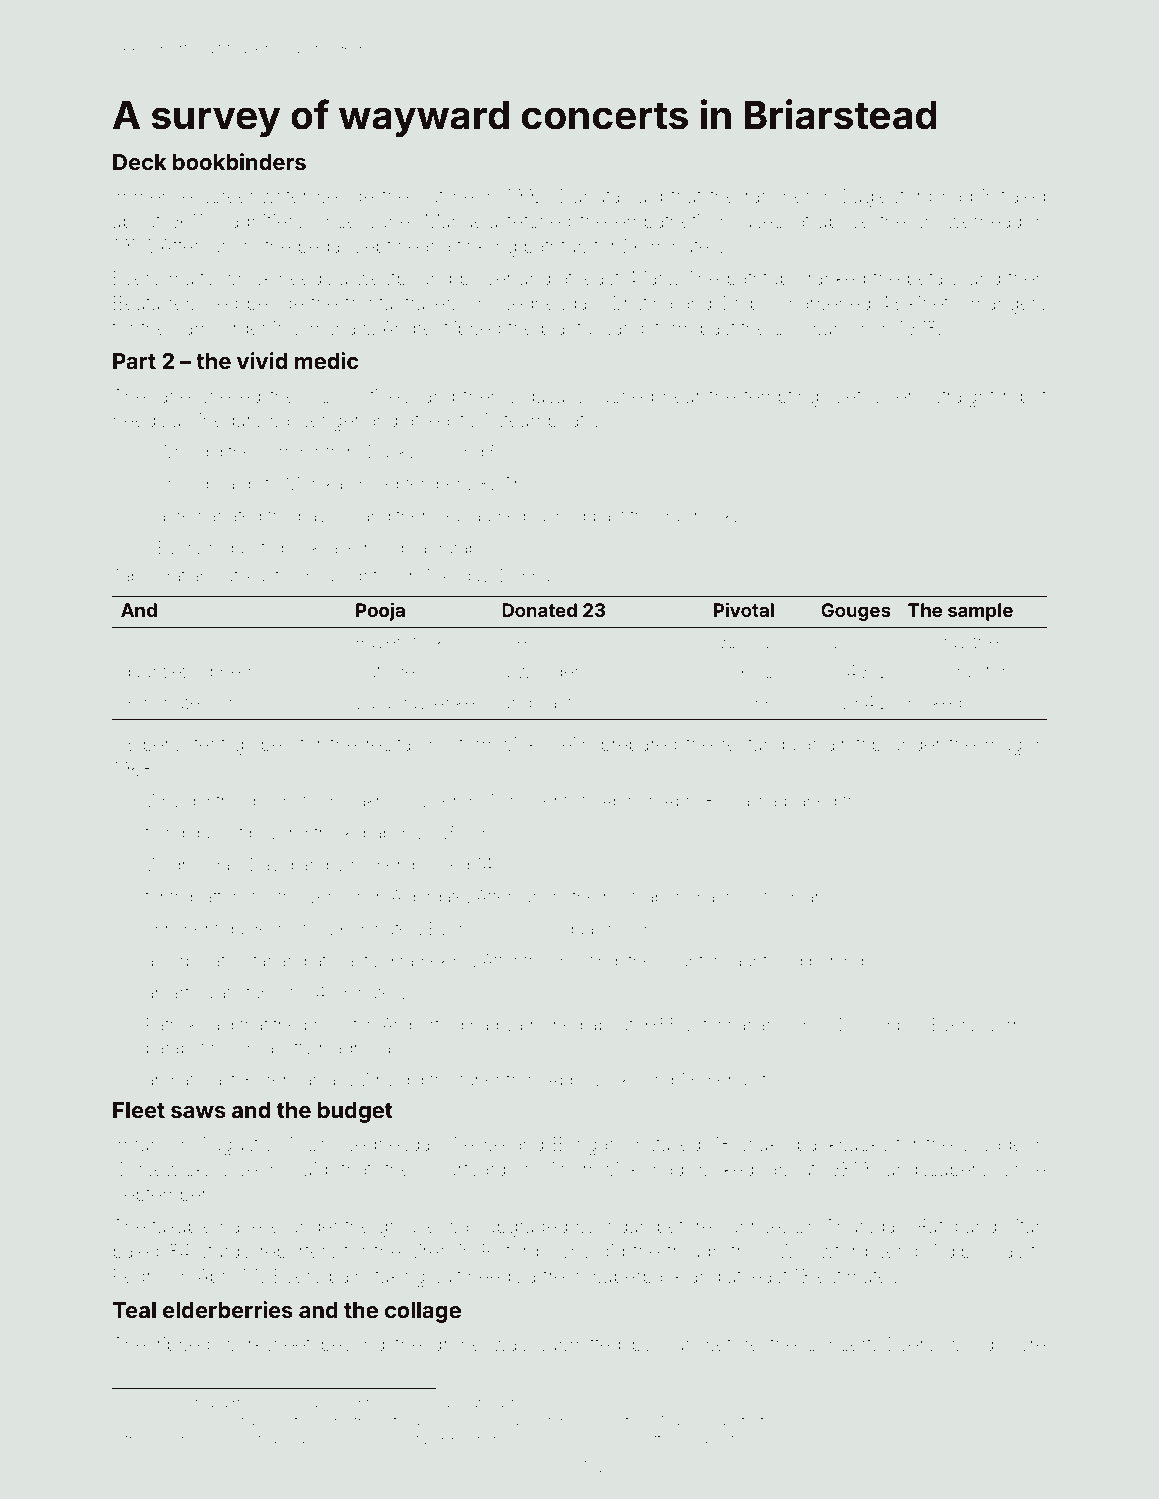  I want to click on present, so click(346, 1405).
